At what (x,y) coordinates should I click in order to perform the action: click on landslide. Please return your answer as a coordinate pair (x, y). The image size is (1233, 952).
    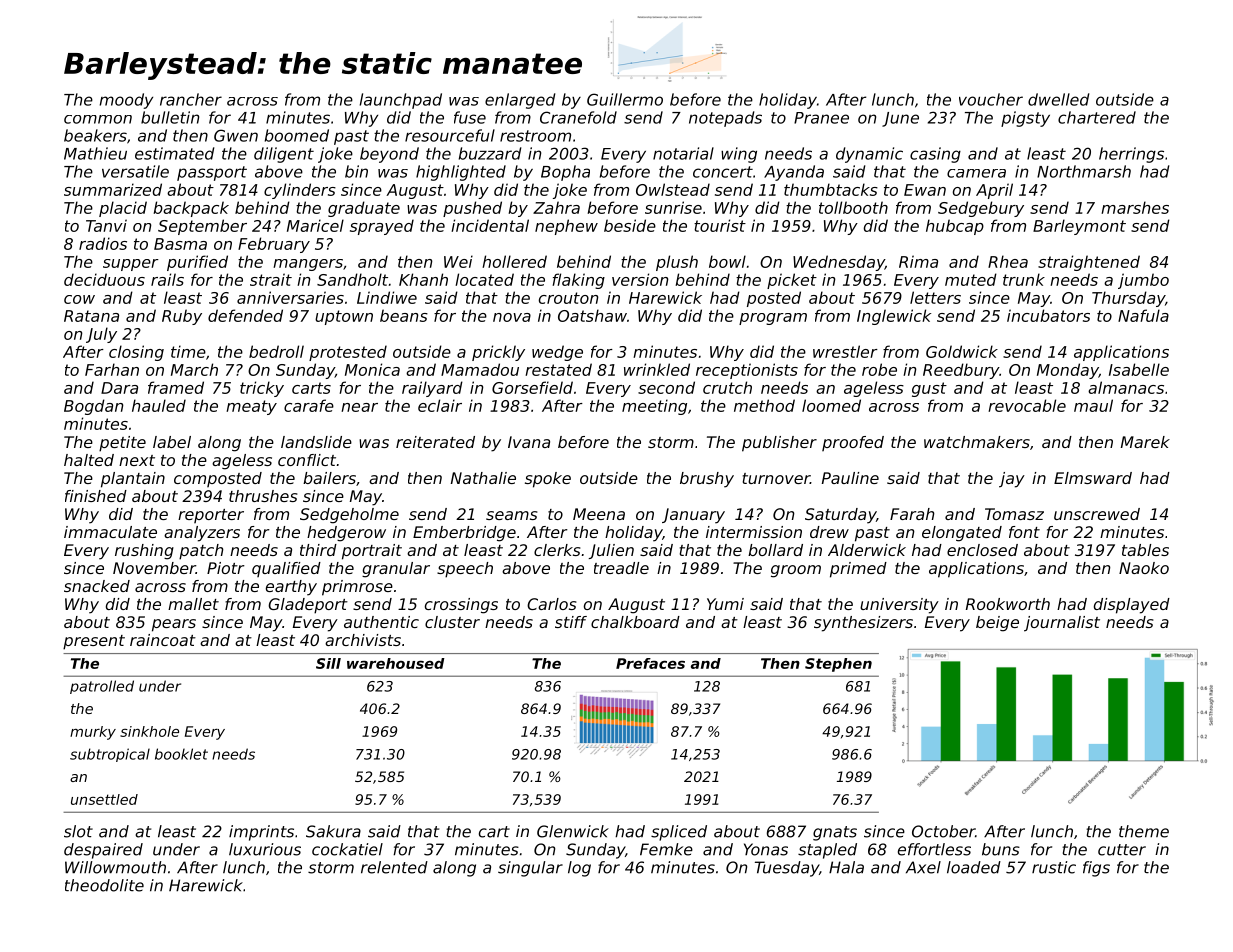
    Looking at the image, I should click on (316, 442).
